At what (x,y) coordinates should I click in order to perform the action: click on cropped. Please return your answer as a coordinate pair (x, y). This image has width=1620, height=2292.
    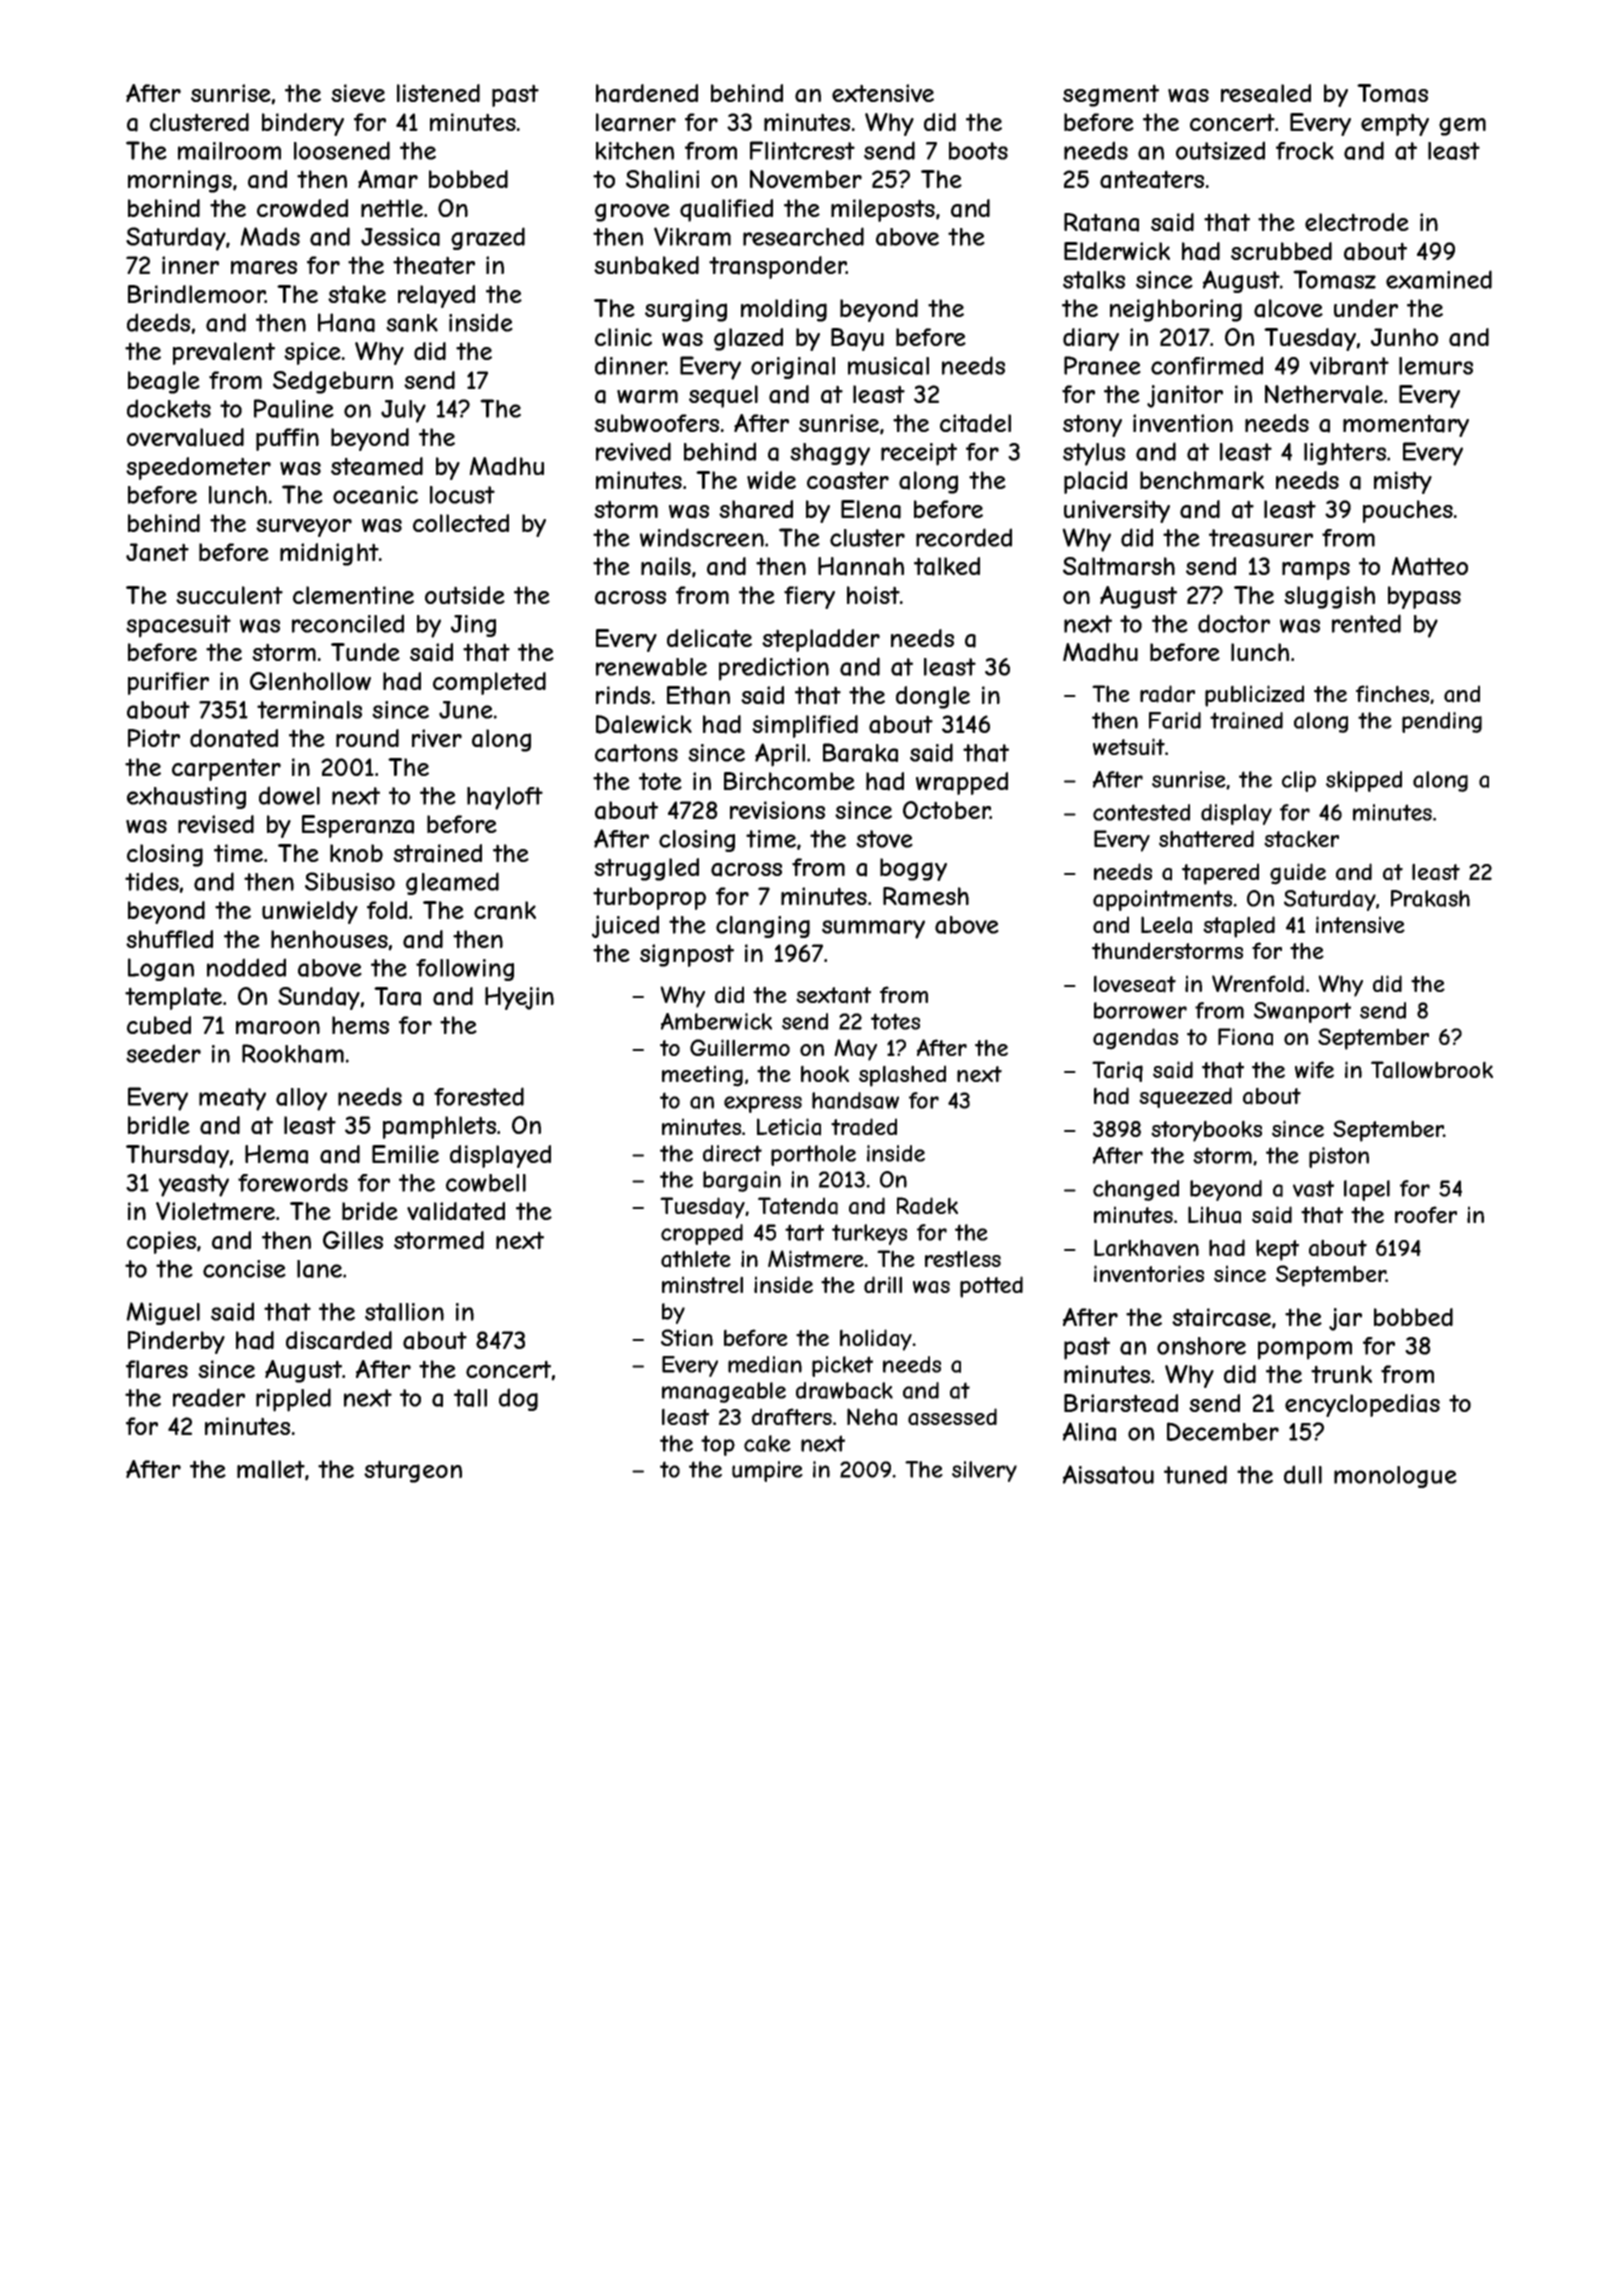
    Looking at the image, I should click on (702, 1234).
